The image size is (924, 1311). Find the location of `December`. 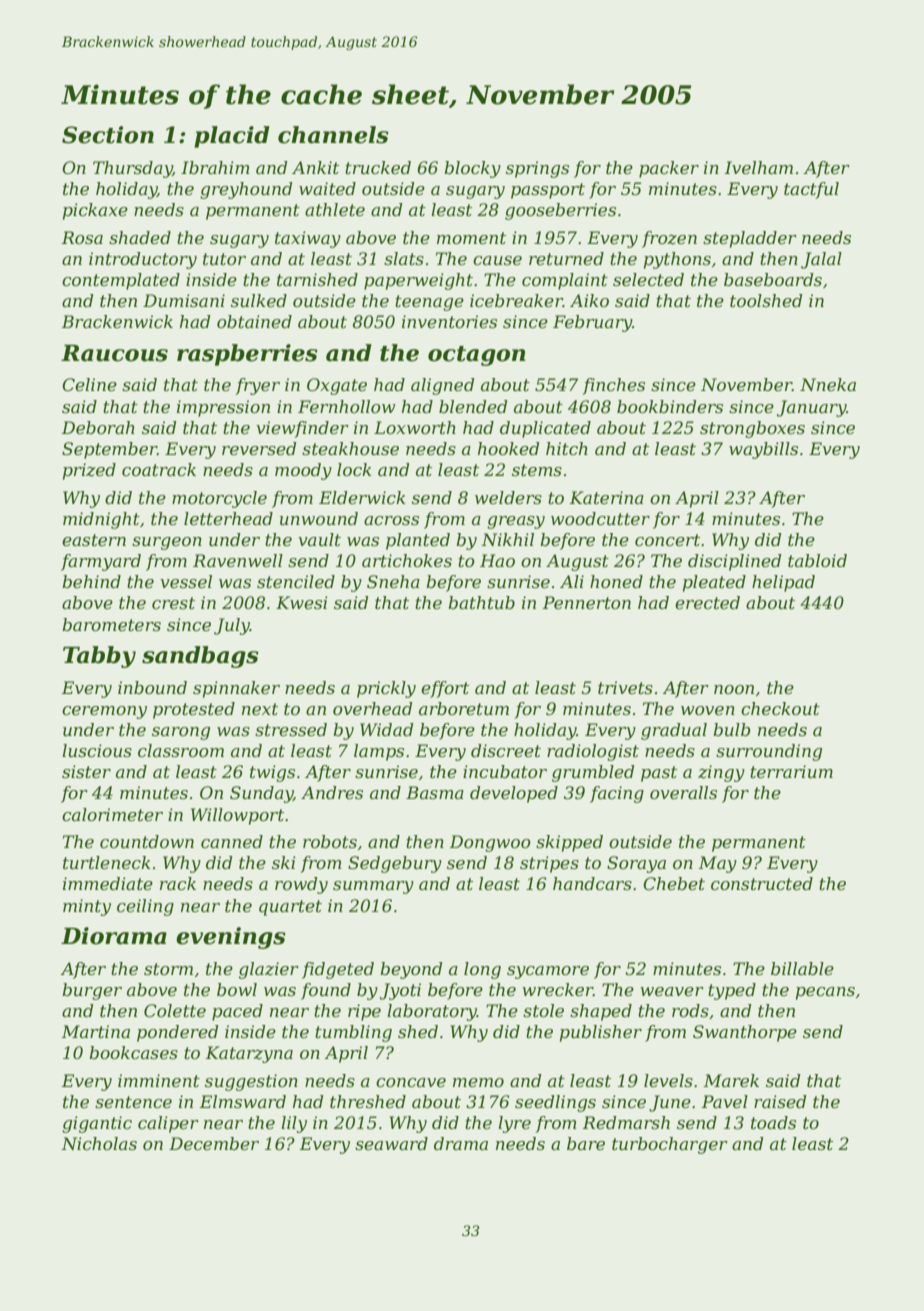

December is located at coordinates (214, 1143).
